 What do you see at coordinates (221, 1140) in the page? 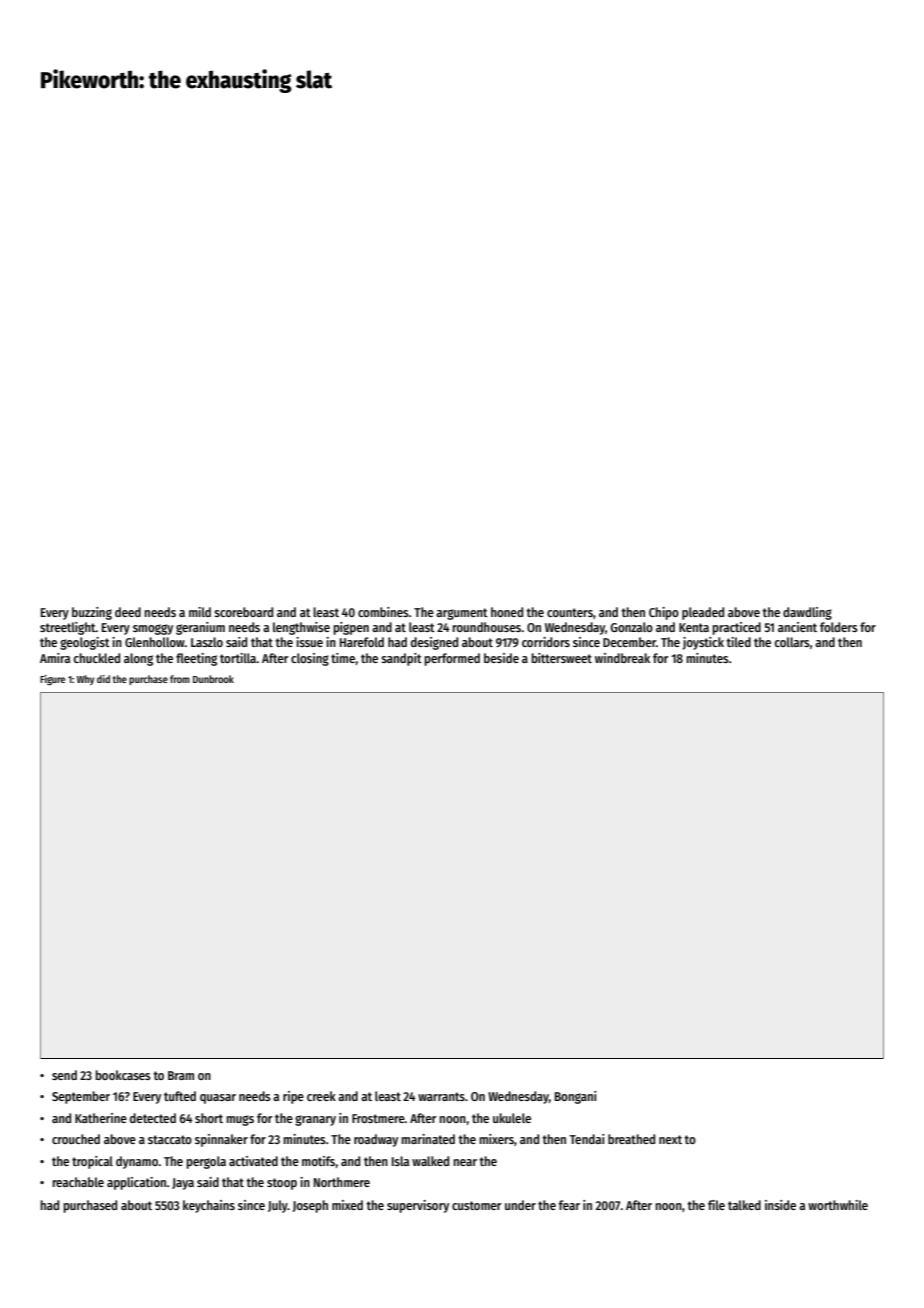
I see `spinnaker` at bounding box center [221, 1140].
